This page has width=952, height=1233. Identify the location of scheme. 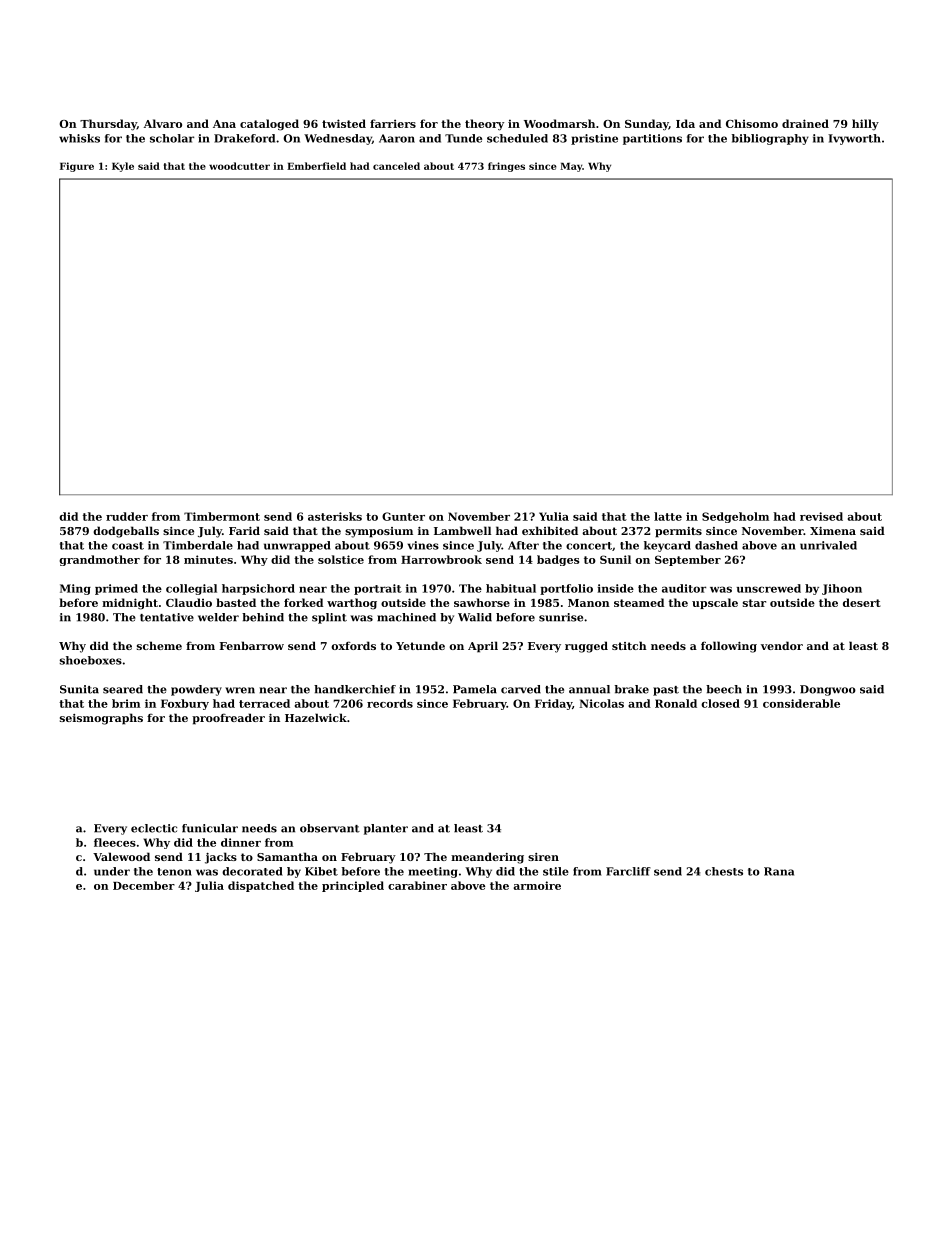
(159, 645).
